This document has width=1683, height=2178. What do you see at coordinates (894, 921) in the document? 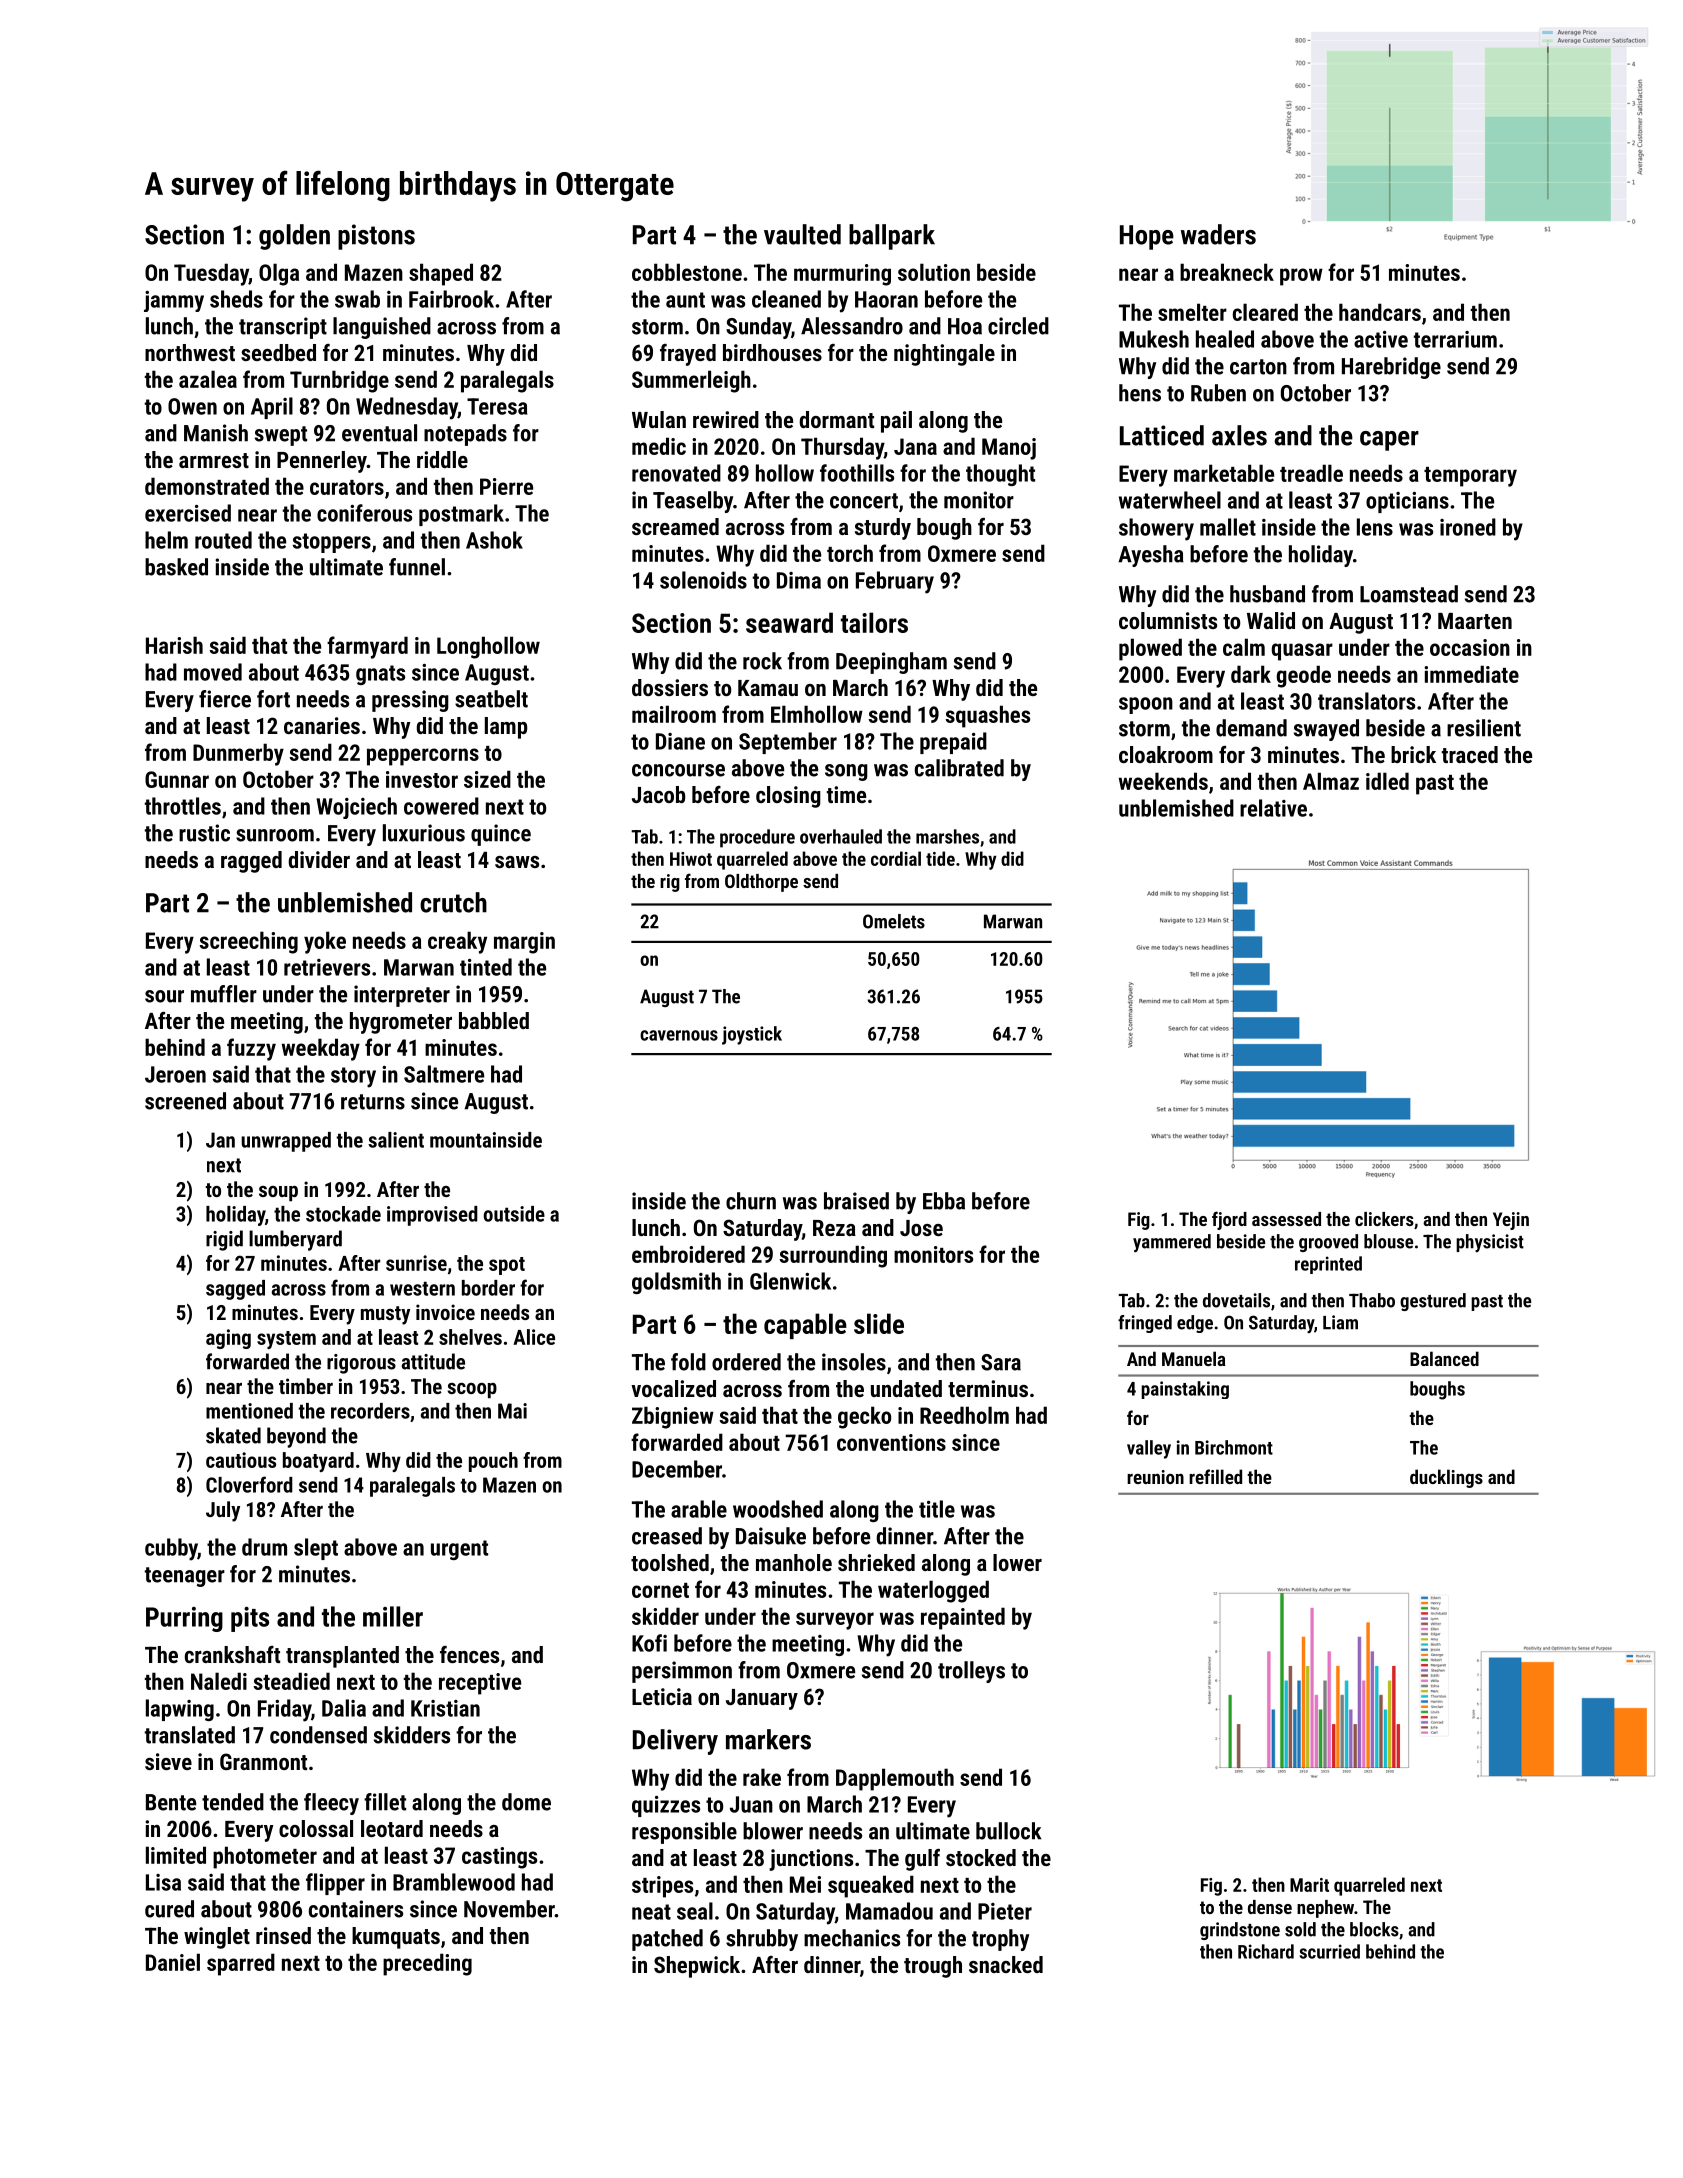
I see `Omelets` at bounding box center [894, 921].
